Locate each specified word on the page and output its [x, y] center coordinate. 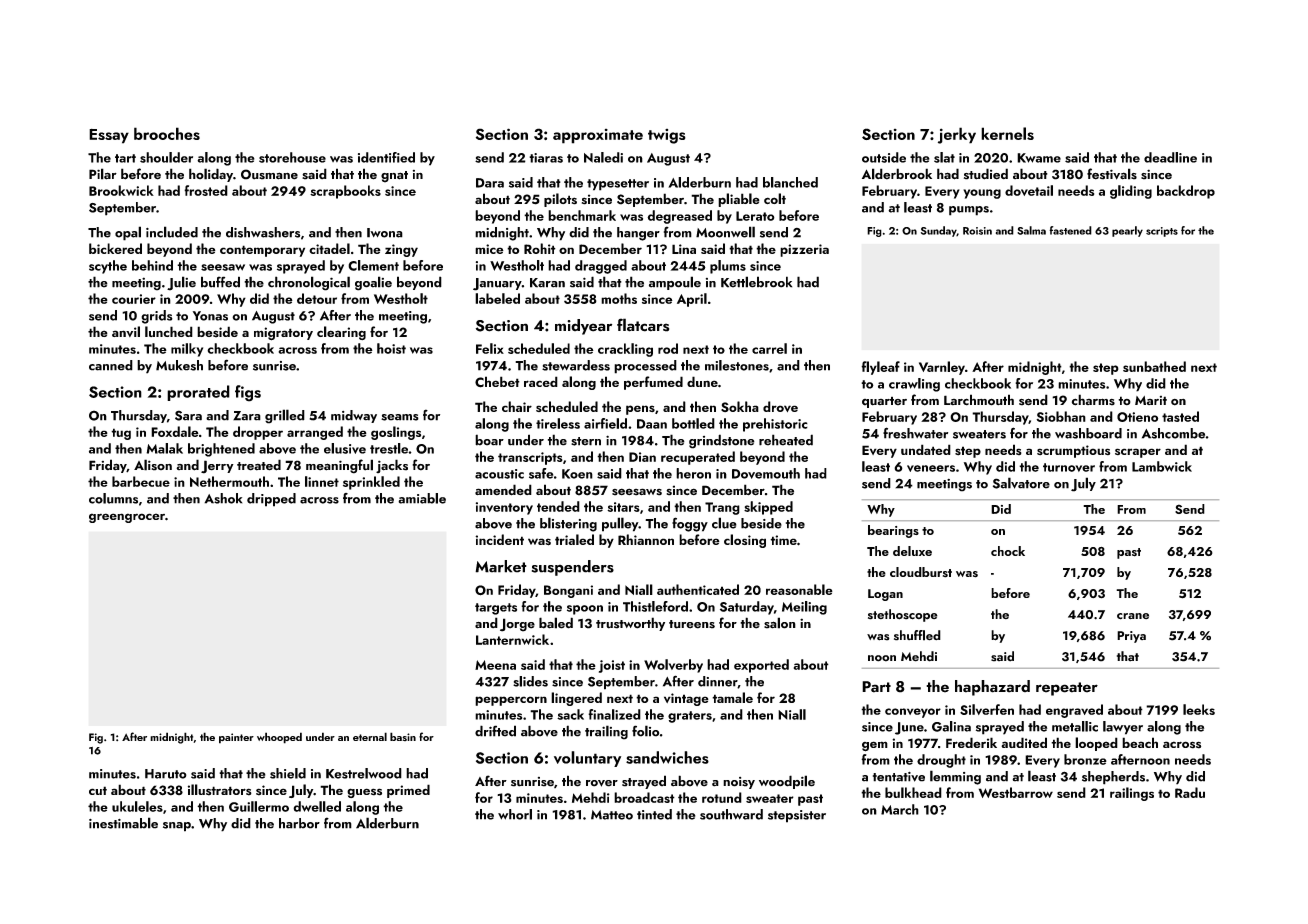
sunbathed [1154, 366]
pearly [1127, 231]
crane [1133, 616]
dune [702, 381]
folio [645, 731]
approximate [598, 136]
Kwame [1039, 158]
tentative [899, 777]
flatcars [643, 325]
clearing [341, 333]
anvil [126, 331]
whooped [279, 738]
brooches [167, 133]
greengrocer [127, 518]
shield [288, 773]
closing [745, 541]
